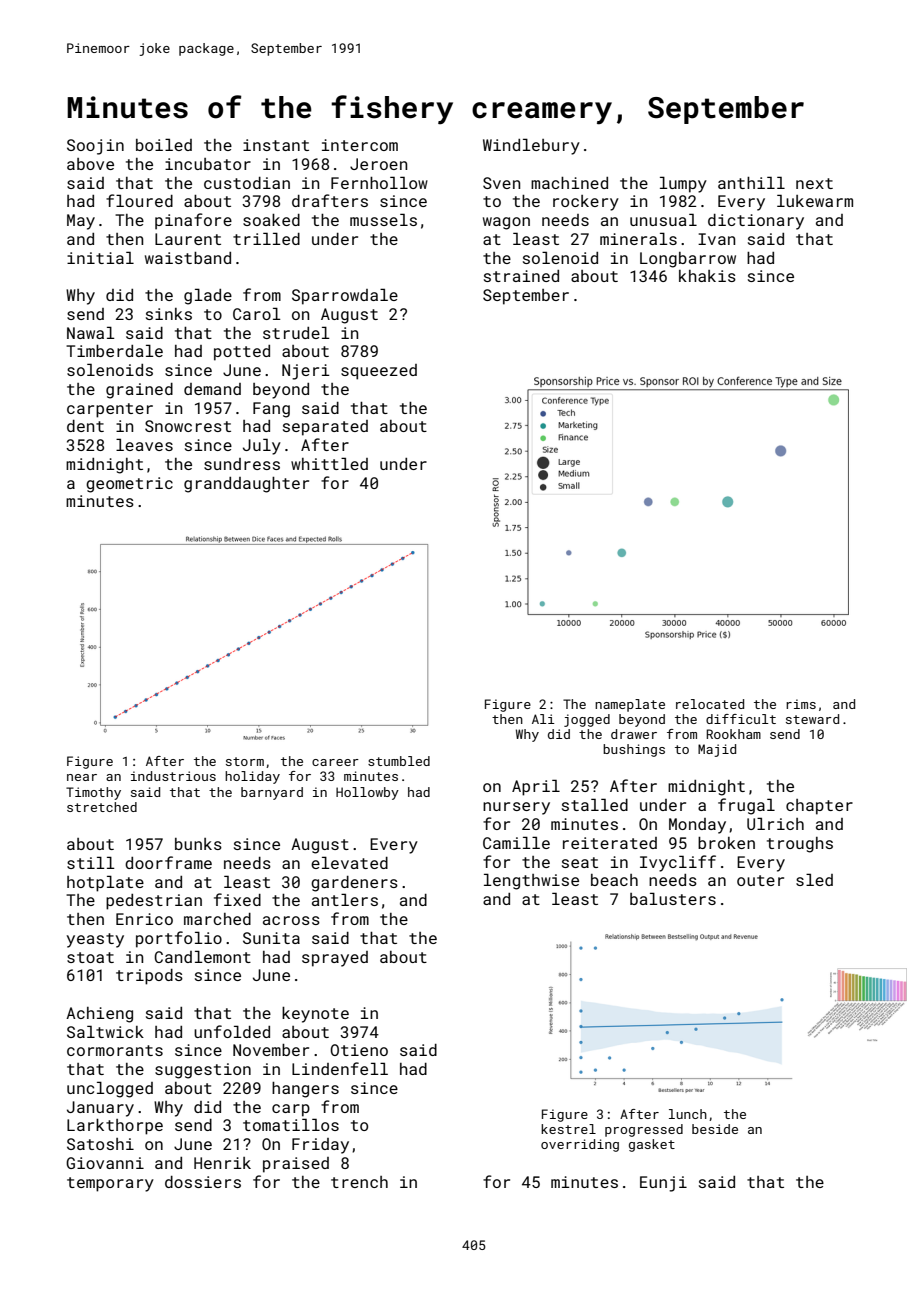  Describe the element at coordinates (663, 1184) in the document. I see `Eunji` at that location.
